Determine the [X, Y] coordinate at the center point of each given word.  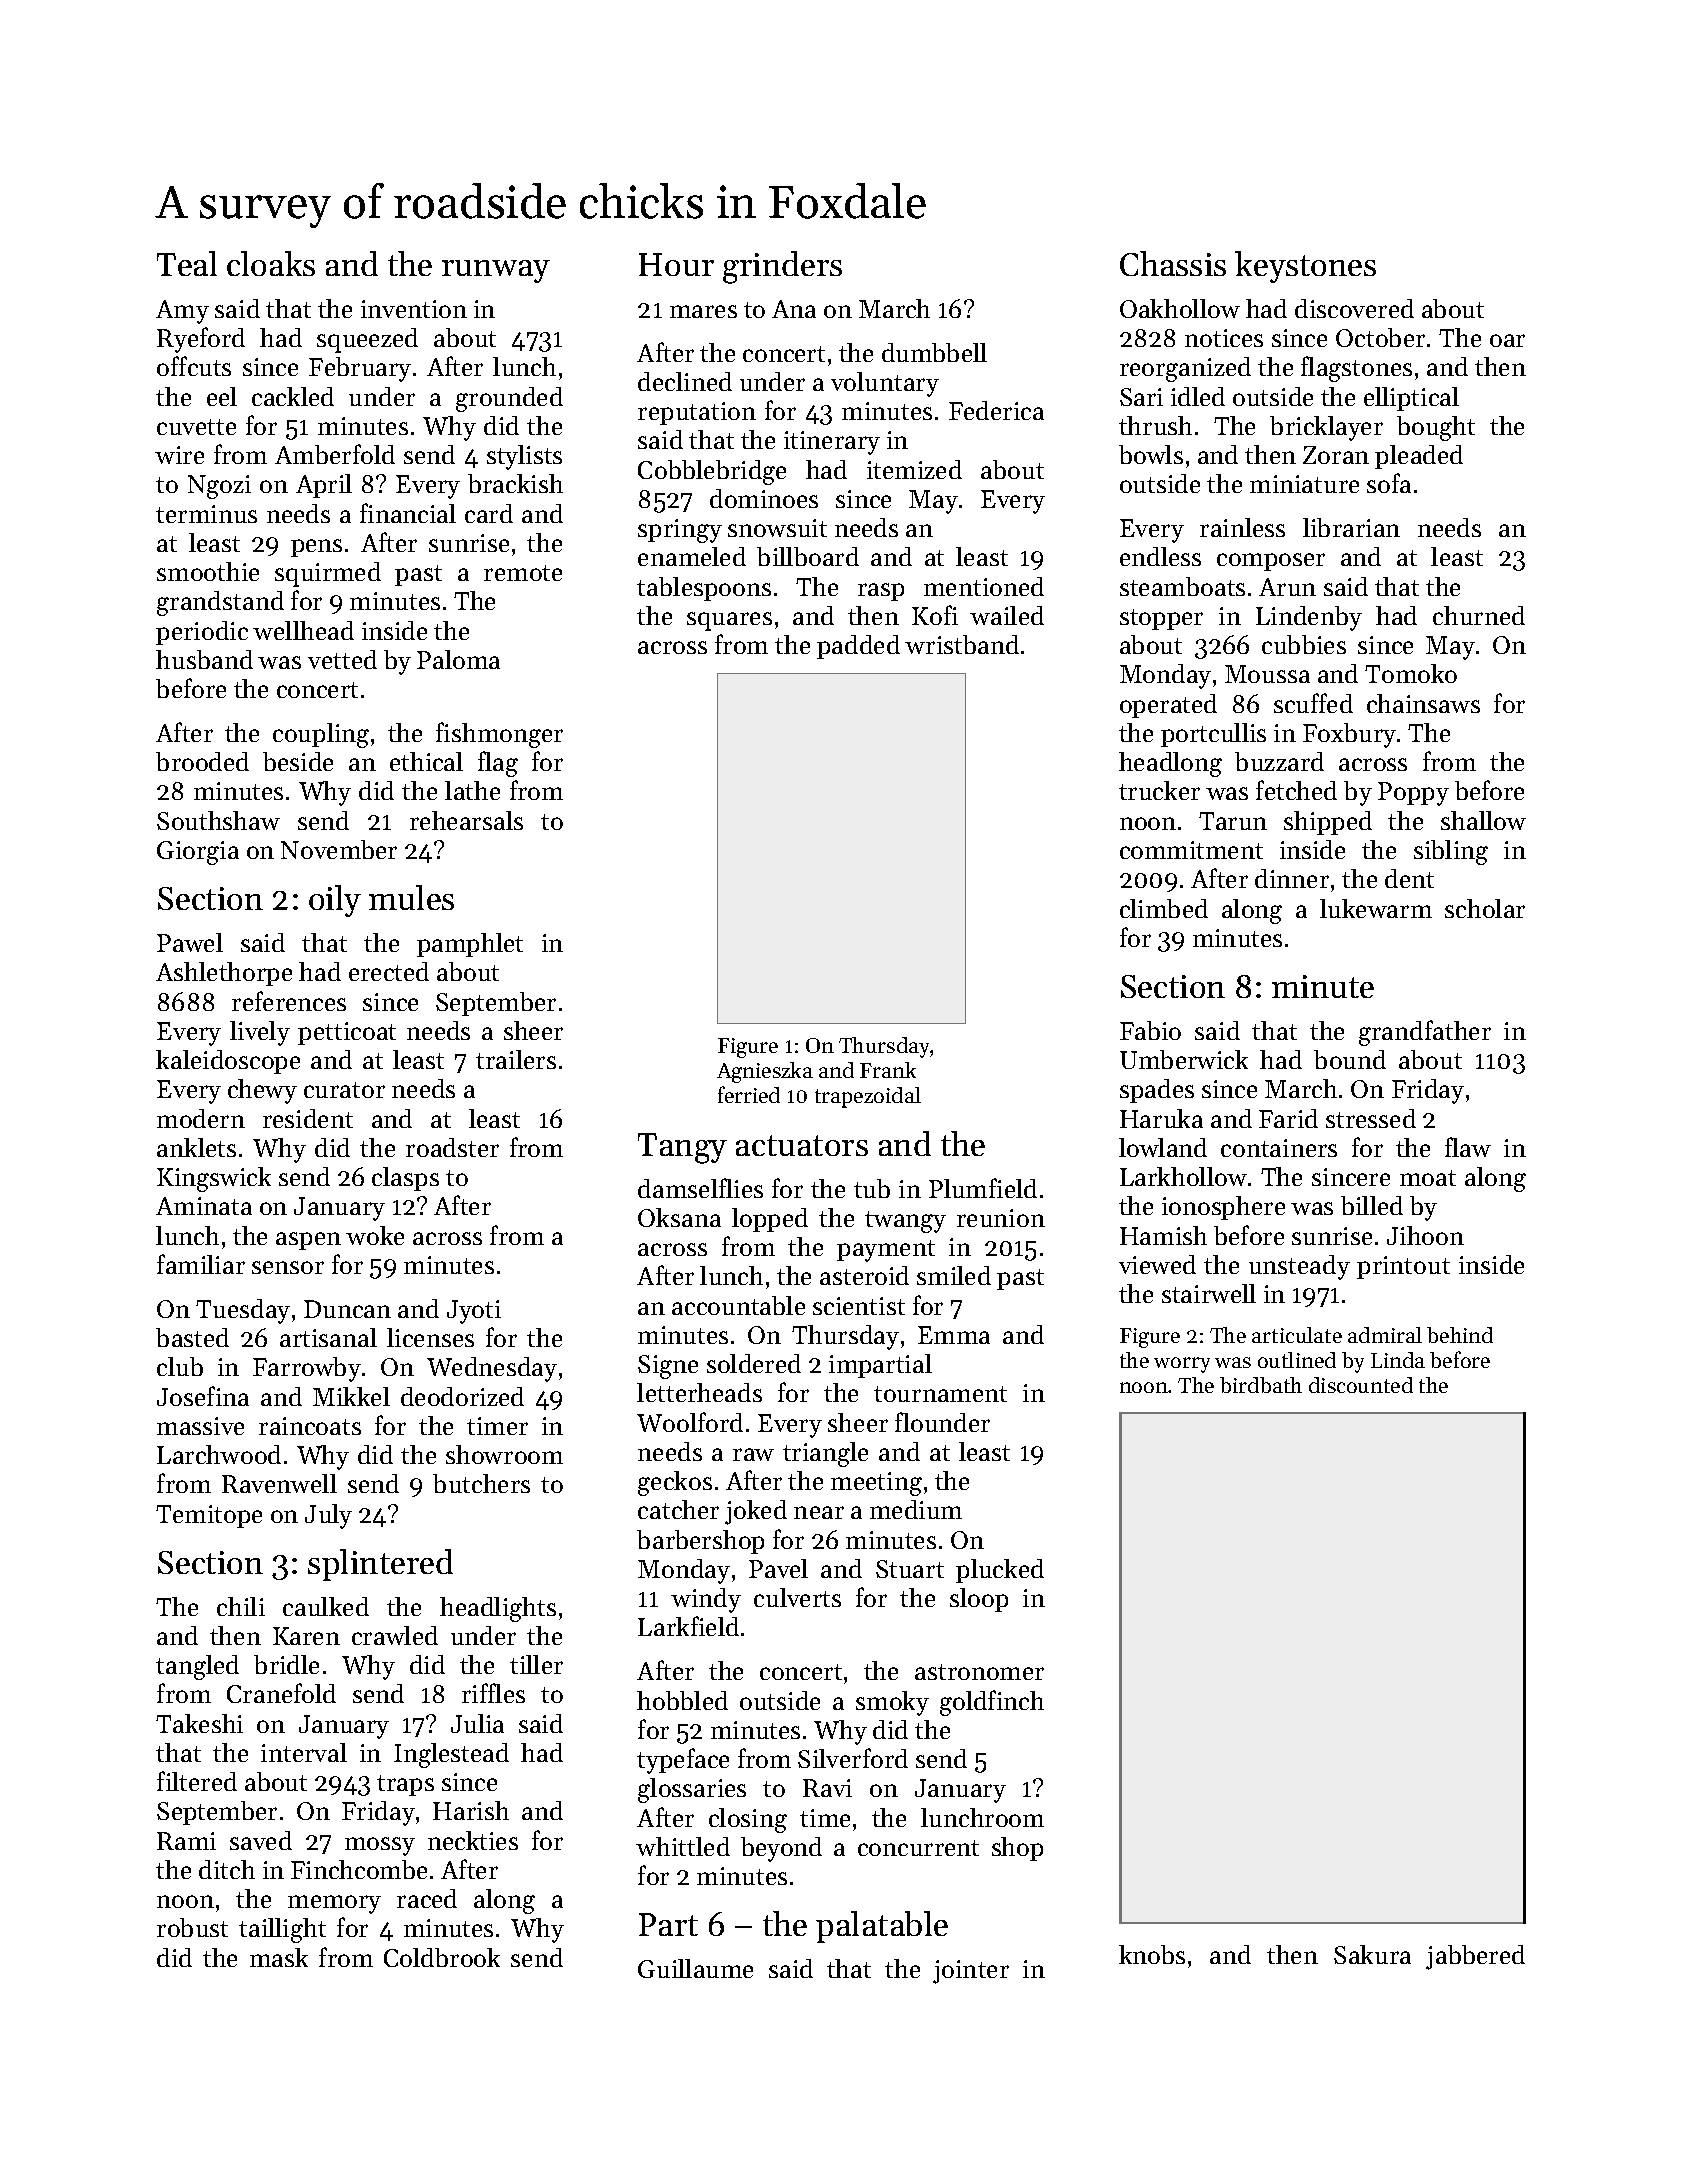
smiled [954, 1275]
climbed [1164, 908]
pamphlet [470, 945]
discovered [1354, 308]
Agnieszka [765, 1072]
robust [192, 1927]
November [339, 849]
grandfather [1425, 1033]
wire [179, 455]
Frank [888, 1070]
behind [1460, 1335]
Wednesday [492, 1369]
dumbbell [934, 352]
